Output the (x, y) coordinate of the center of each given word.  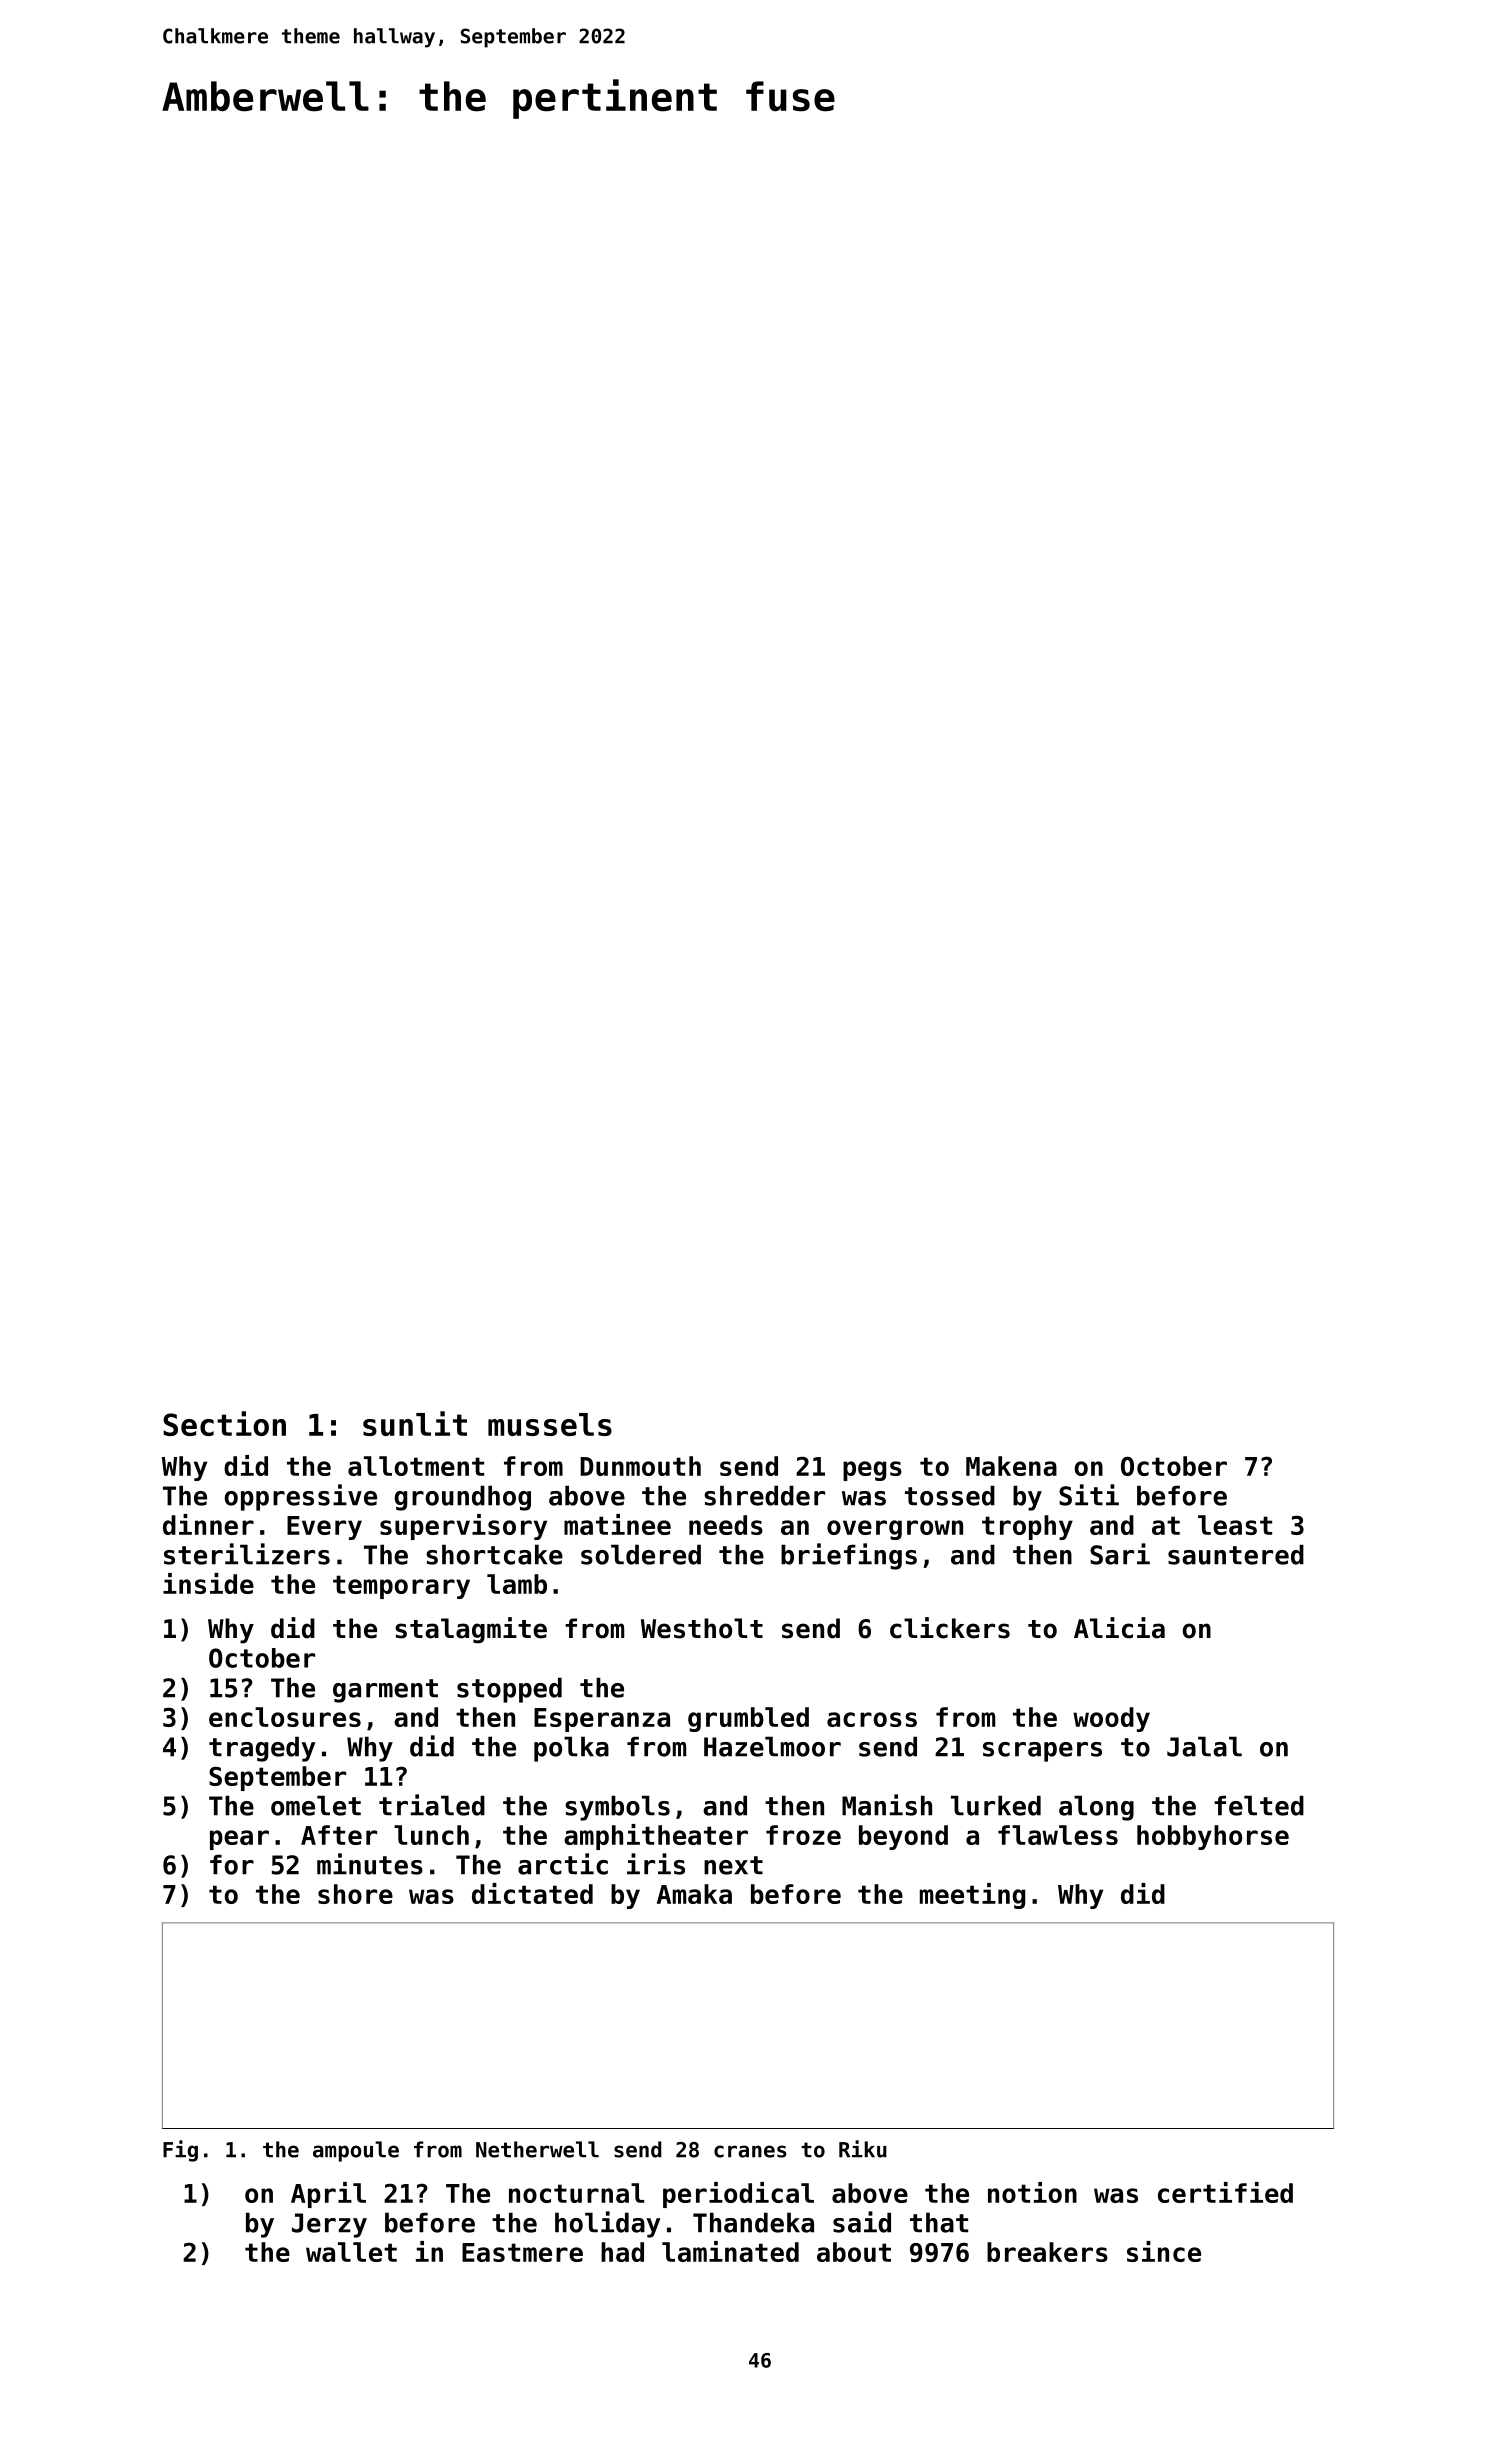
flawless (1058, 1835)
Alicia (1119, 1628)
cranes (750, 2151)
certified (1225, 2192)
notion (1032, 2192)
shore (355, 1894)
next (733, 1865)
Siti (1089, 1495)
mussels (550, 1424)
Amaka (694, 1894)
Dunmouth (640, 1466)
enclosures (285, 1717)
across (872, 1719)
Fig (180, 2151)
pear (239, 1840)
